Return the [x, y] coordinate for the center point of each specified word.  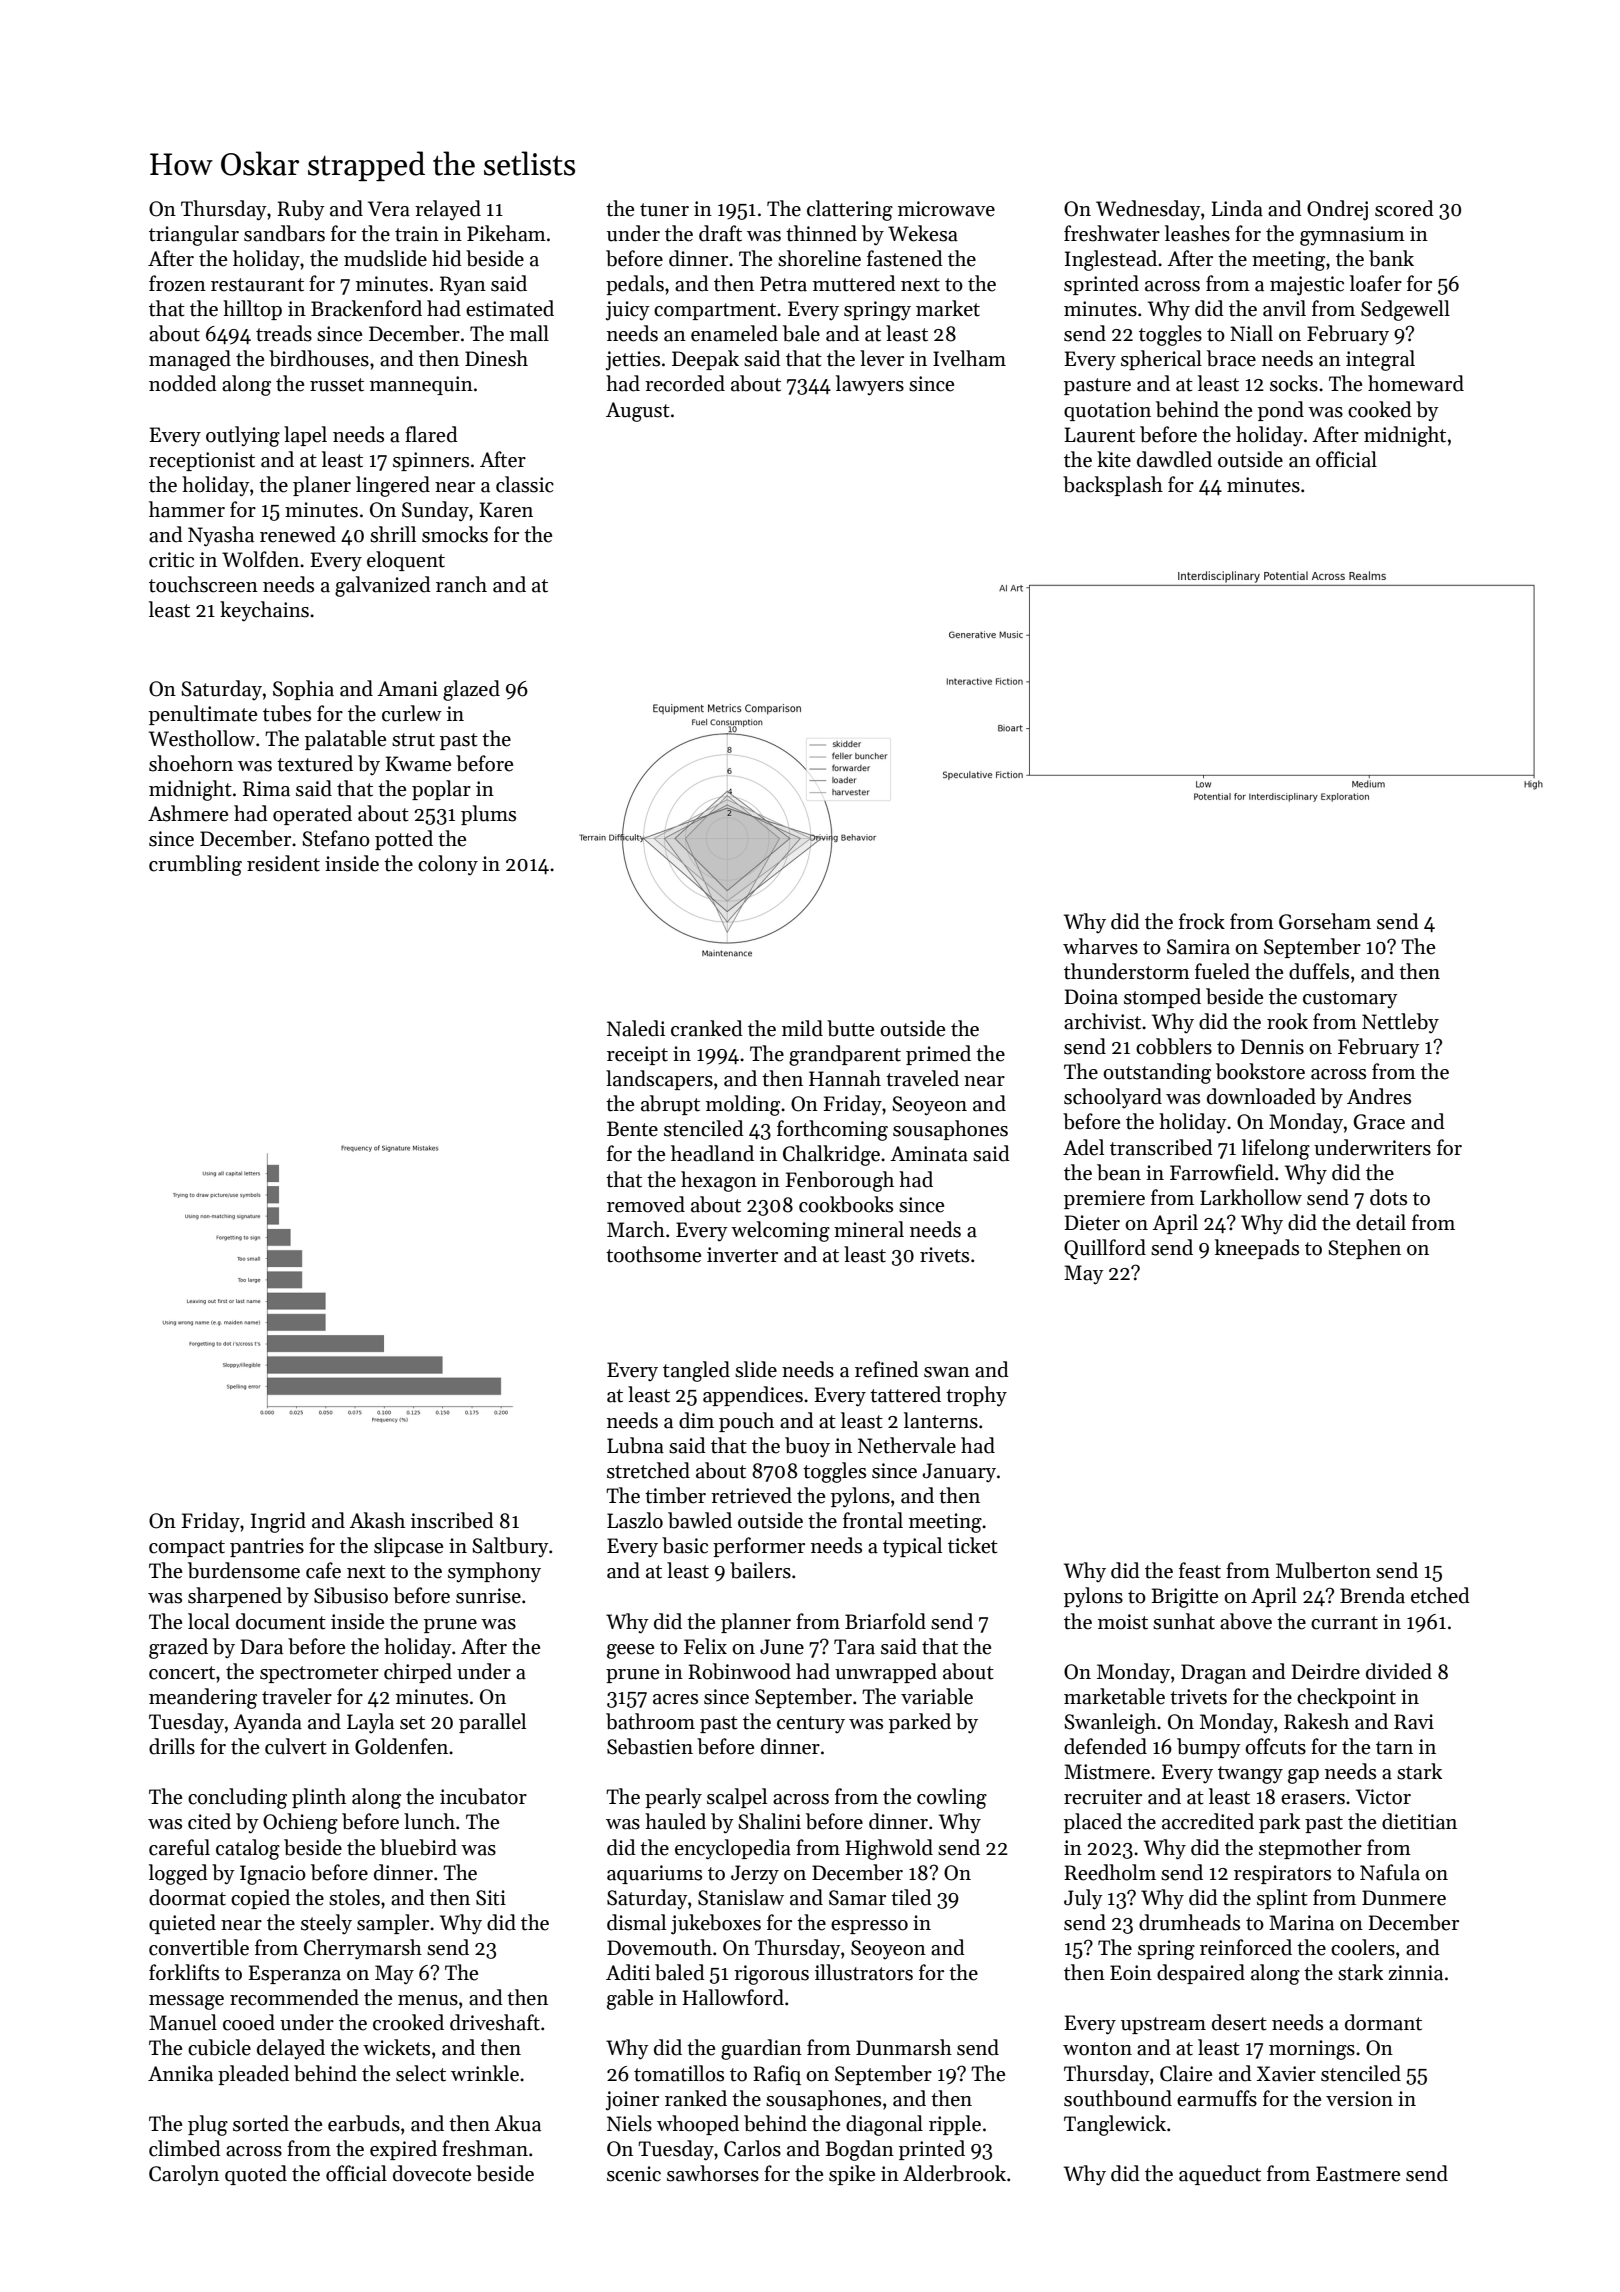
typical [912, 1547]
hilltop [252, 310]
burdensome [244, 1570]
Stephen [1364, 1249]
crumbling [195, 865]
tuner [664, 210]
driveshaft [495, 2022]
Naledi [636, 1028]
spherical [1161, 360]
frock [1202, 921]
